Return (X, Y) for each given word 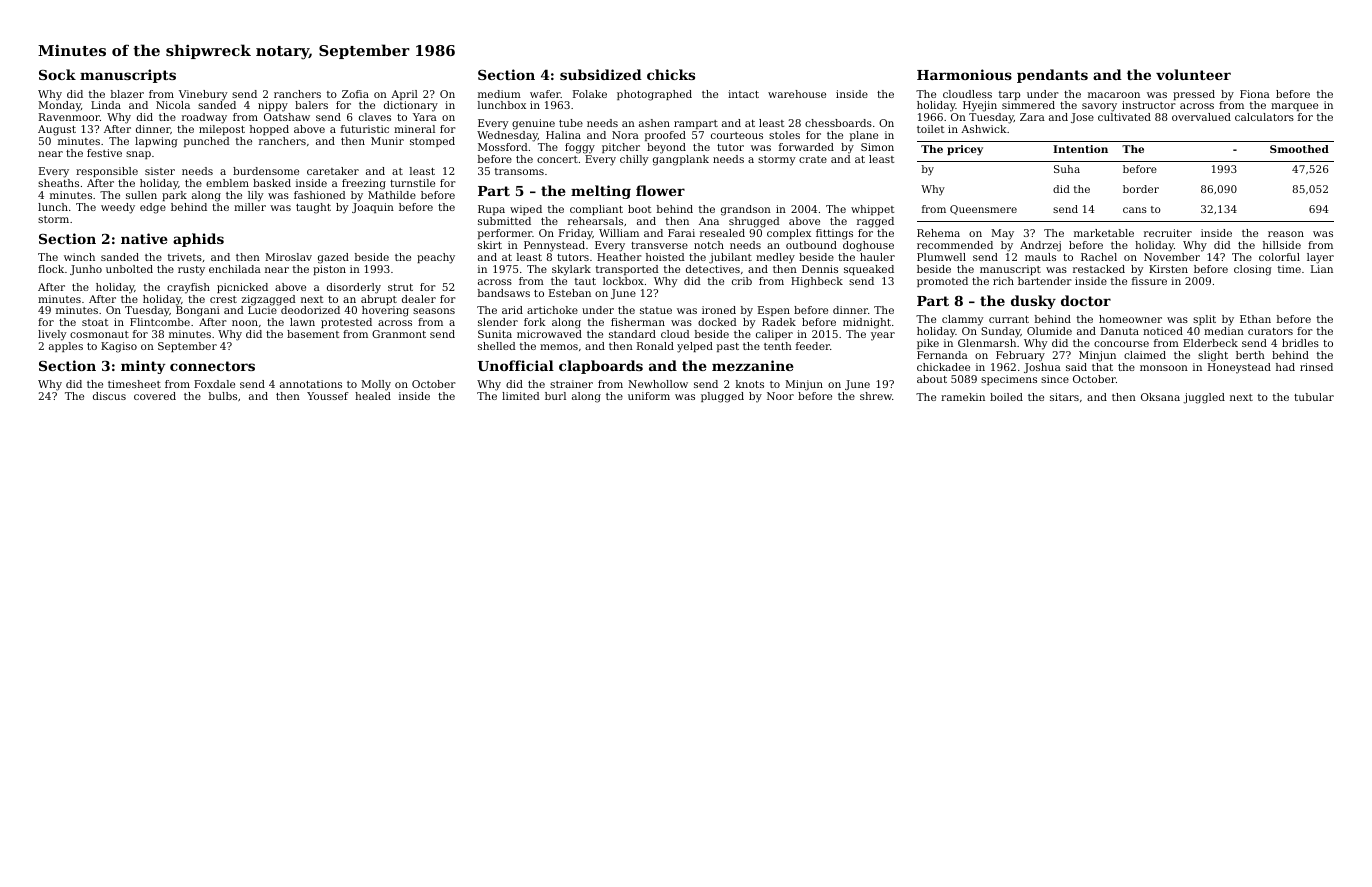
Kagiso (119, 347)
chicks (671, 74)
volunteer (1193, 74)
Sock (57, 74)
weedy (118, 208)
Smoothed (1299, 149)
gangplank (681, 160)
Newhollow (658, 384)
